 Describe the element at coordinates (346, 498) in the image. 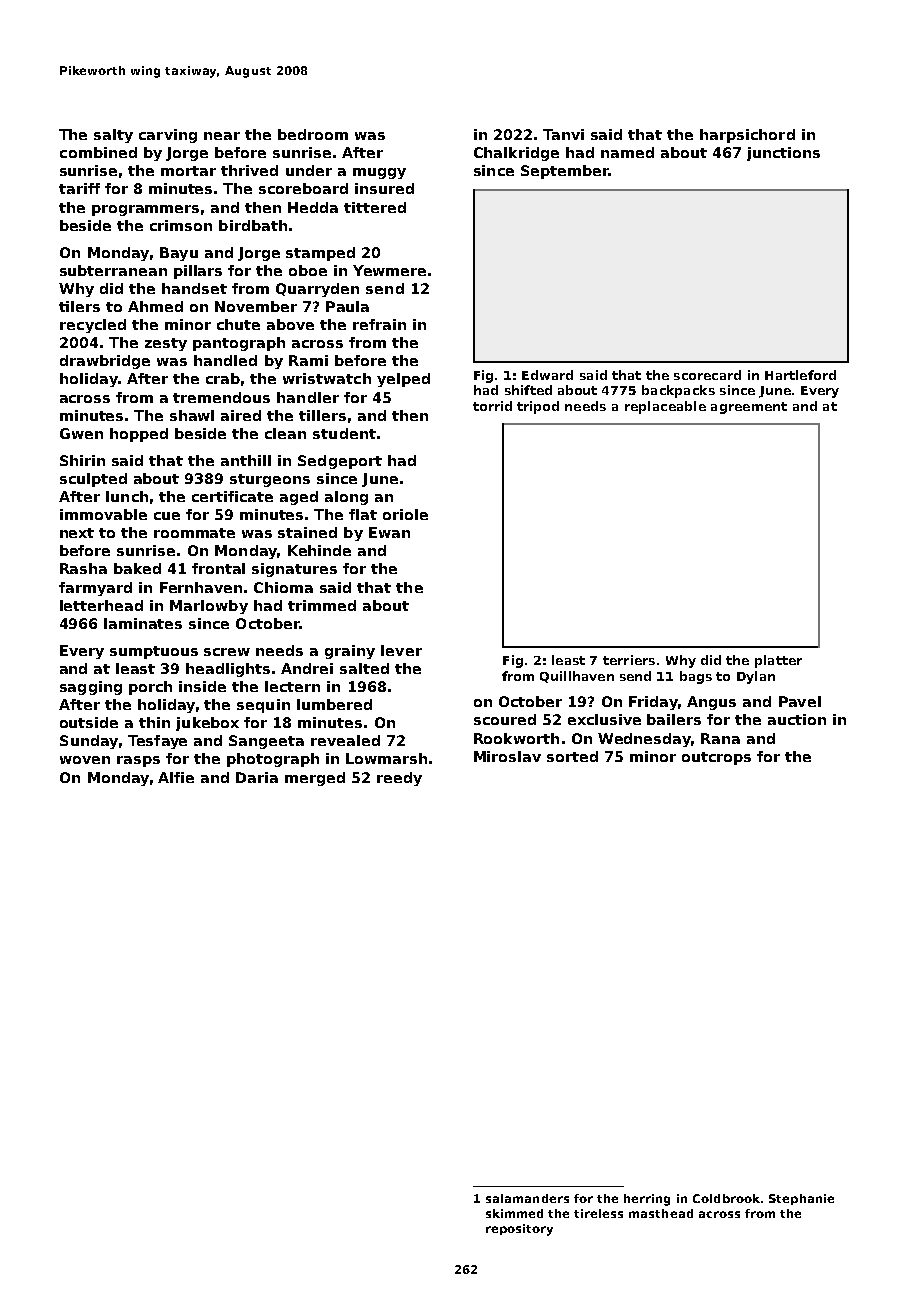

I see `along` at that location.
